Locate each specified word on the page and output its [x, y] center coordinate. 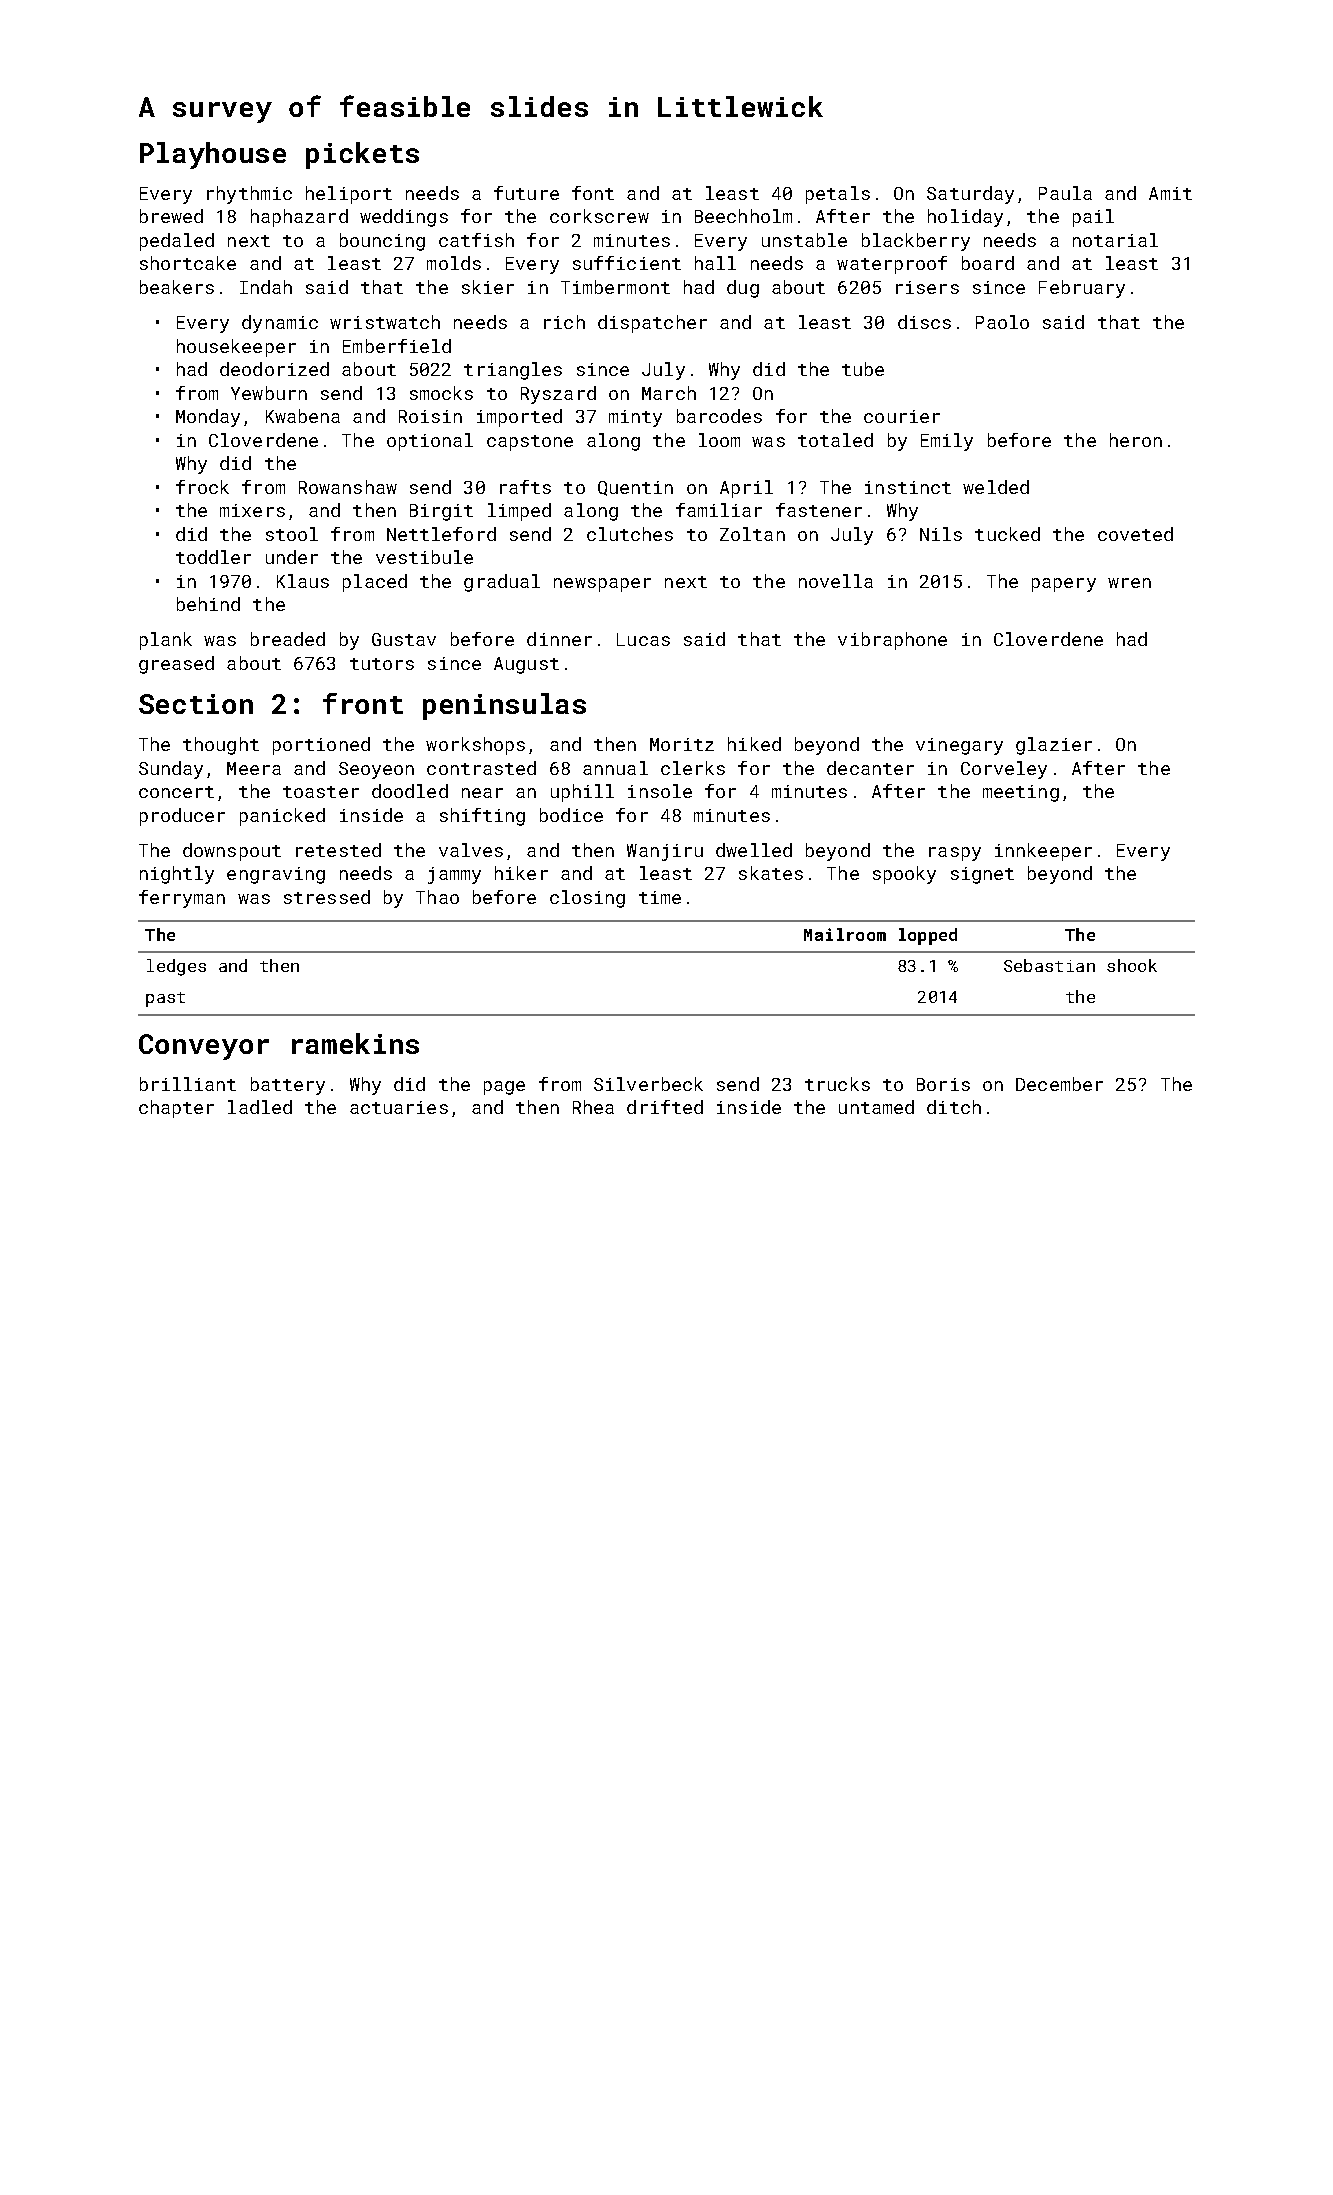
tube [863, 369]
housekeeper [236, 348]
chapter [176, 1109]
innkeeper [1043, 852]
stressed [327, 897]
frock [202, 487]
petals [838, 195]
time [660, 897]
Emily [947, 442]
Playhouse [213, 155]
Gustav [404, 639]
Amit [1170, 193]
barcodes [719, 416]
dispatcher [652, 324]
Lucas [643, 639]
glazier [1054, 746]
